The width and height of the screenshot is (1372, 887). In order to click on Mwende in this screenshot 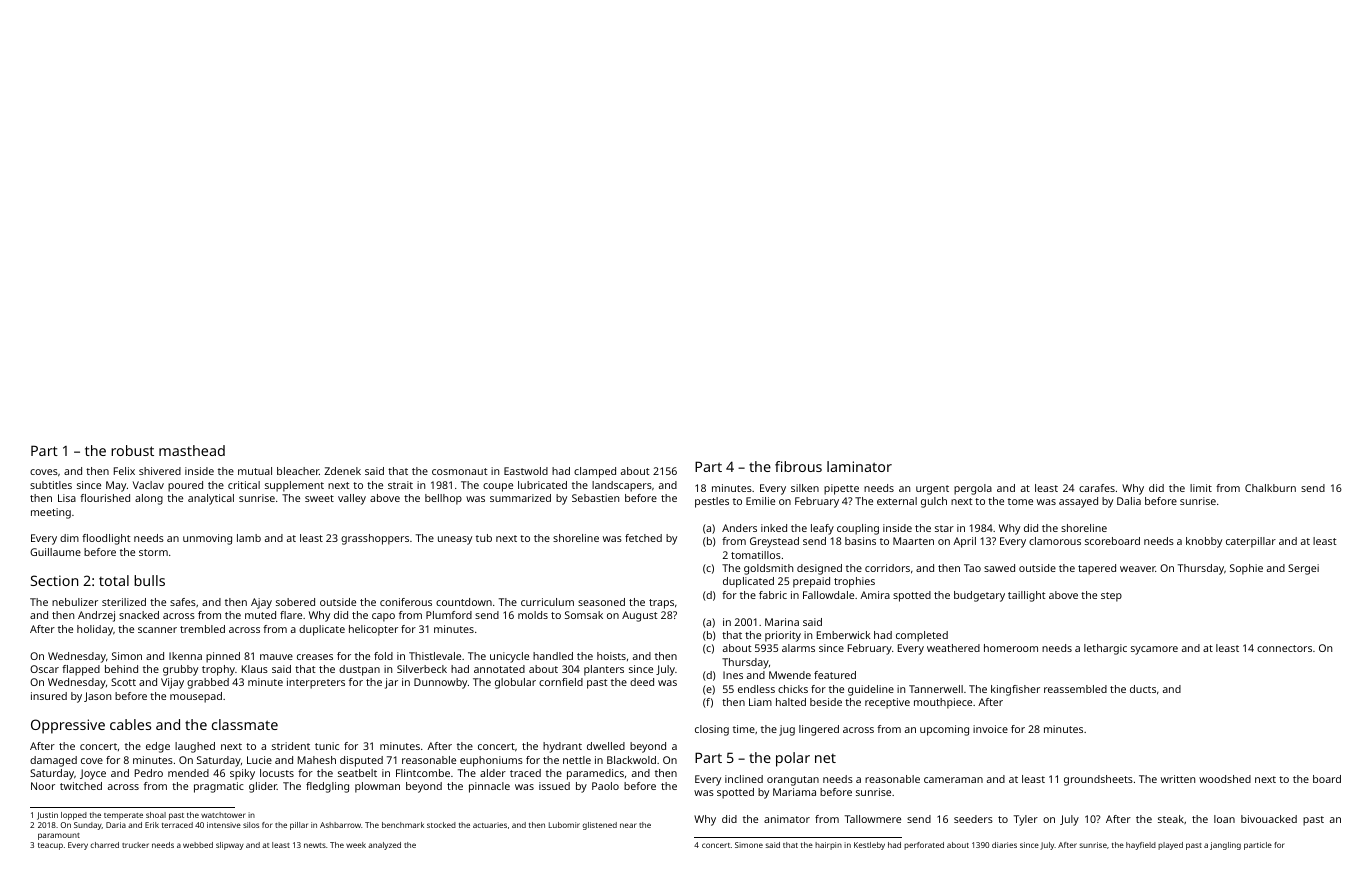, I will do `click(790, 675)`.
